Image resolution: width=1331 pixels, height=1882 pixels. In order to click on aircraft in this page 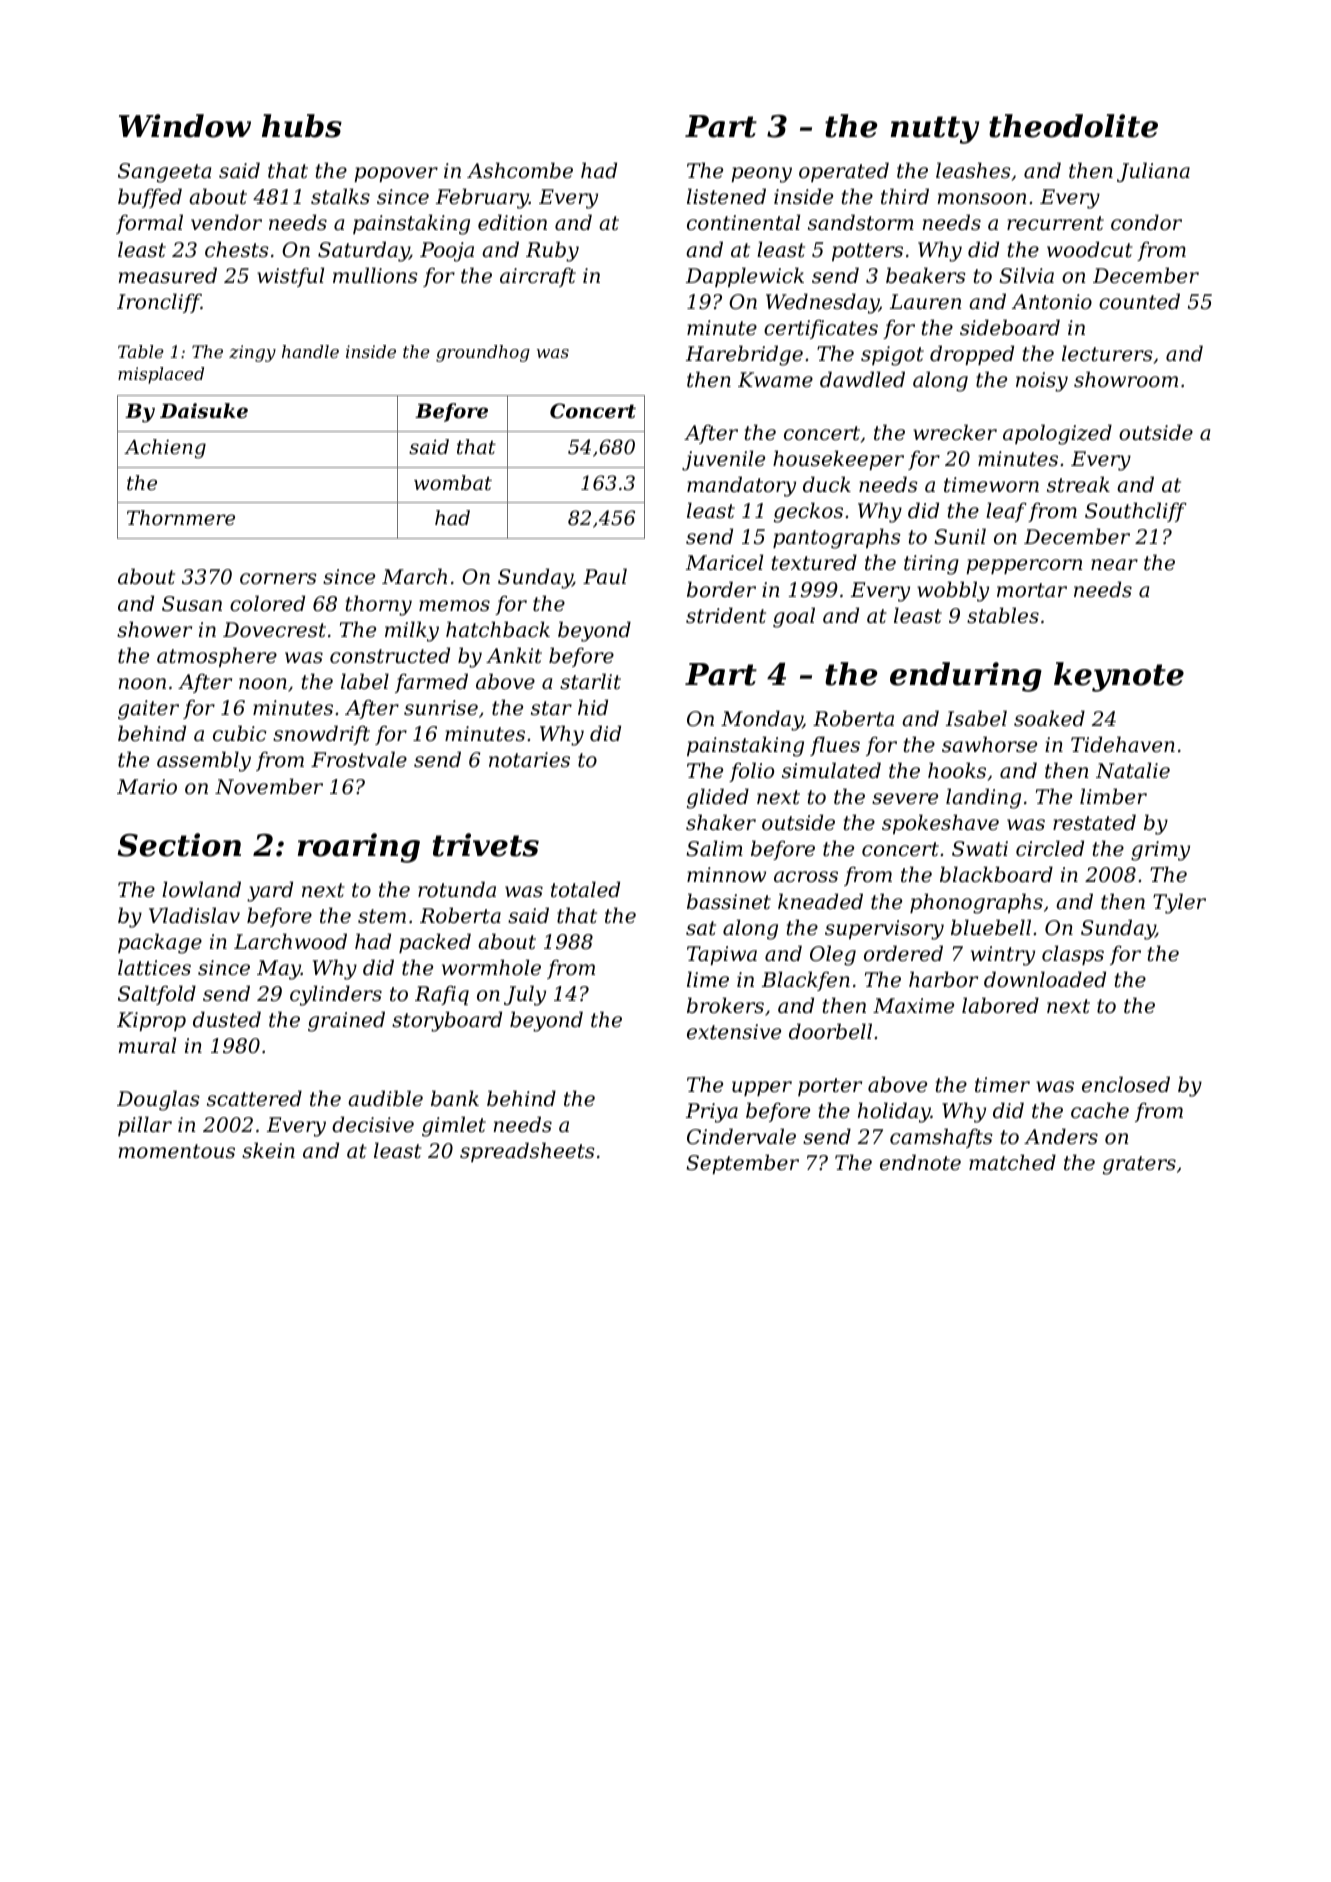, I will do `click(538, 277)`.
